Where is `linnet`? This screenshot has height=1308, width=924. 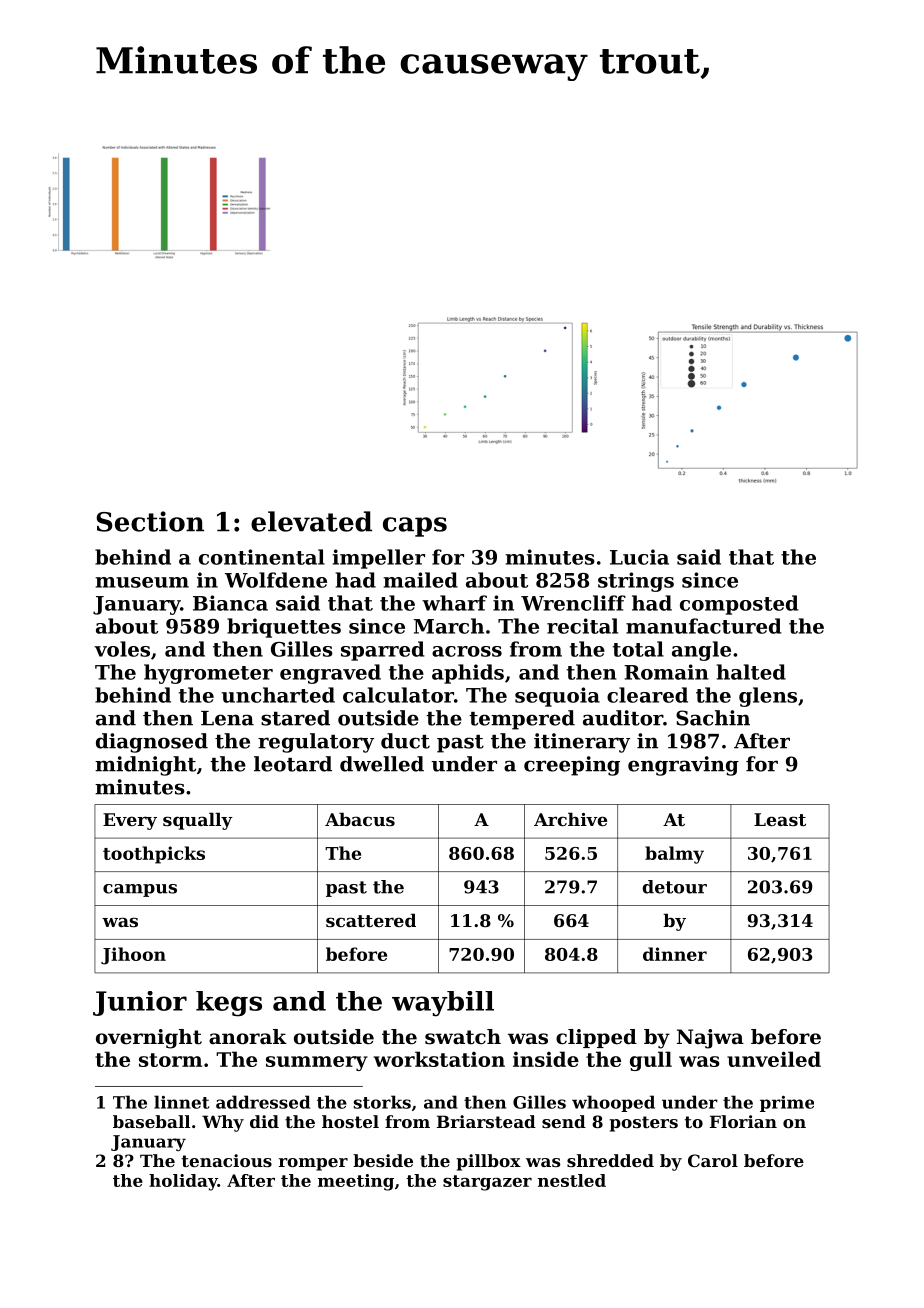 linnet is located at coordinates (181, 1102).
